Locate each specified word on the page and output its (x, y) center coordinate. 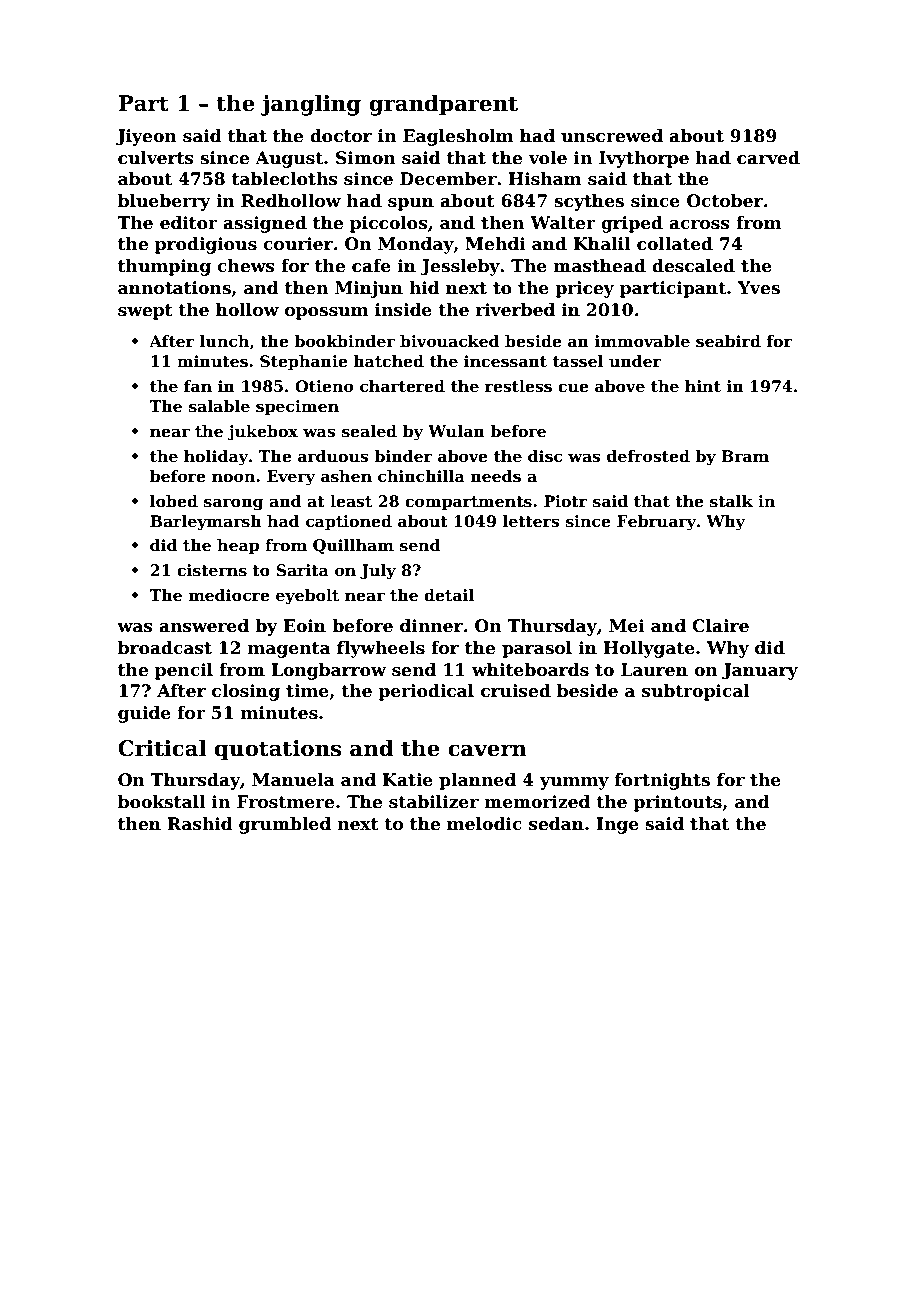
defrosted (648, 456)
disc (545, 456)
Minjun (369, 289)
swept (145, 312)
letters (531, 521)
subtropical (696, 692)
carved (768, 158)
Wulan (456, 431)
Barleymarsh (206, 523)
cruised (516, 691)
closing (246, 692)
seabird (728, 341)
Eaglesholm (458, 137)
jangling (311, 105)
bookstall (161, 802)
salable (219, 406)
